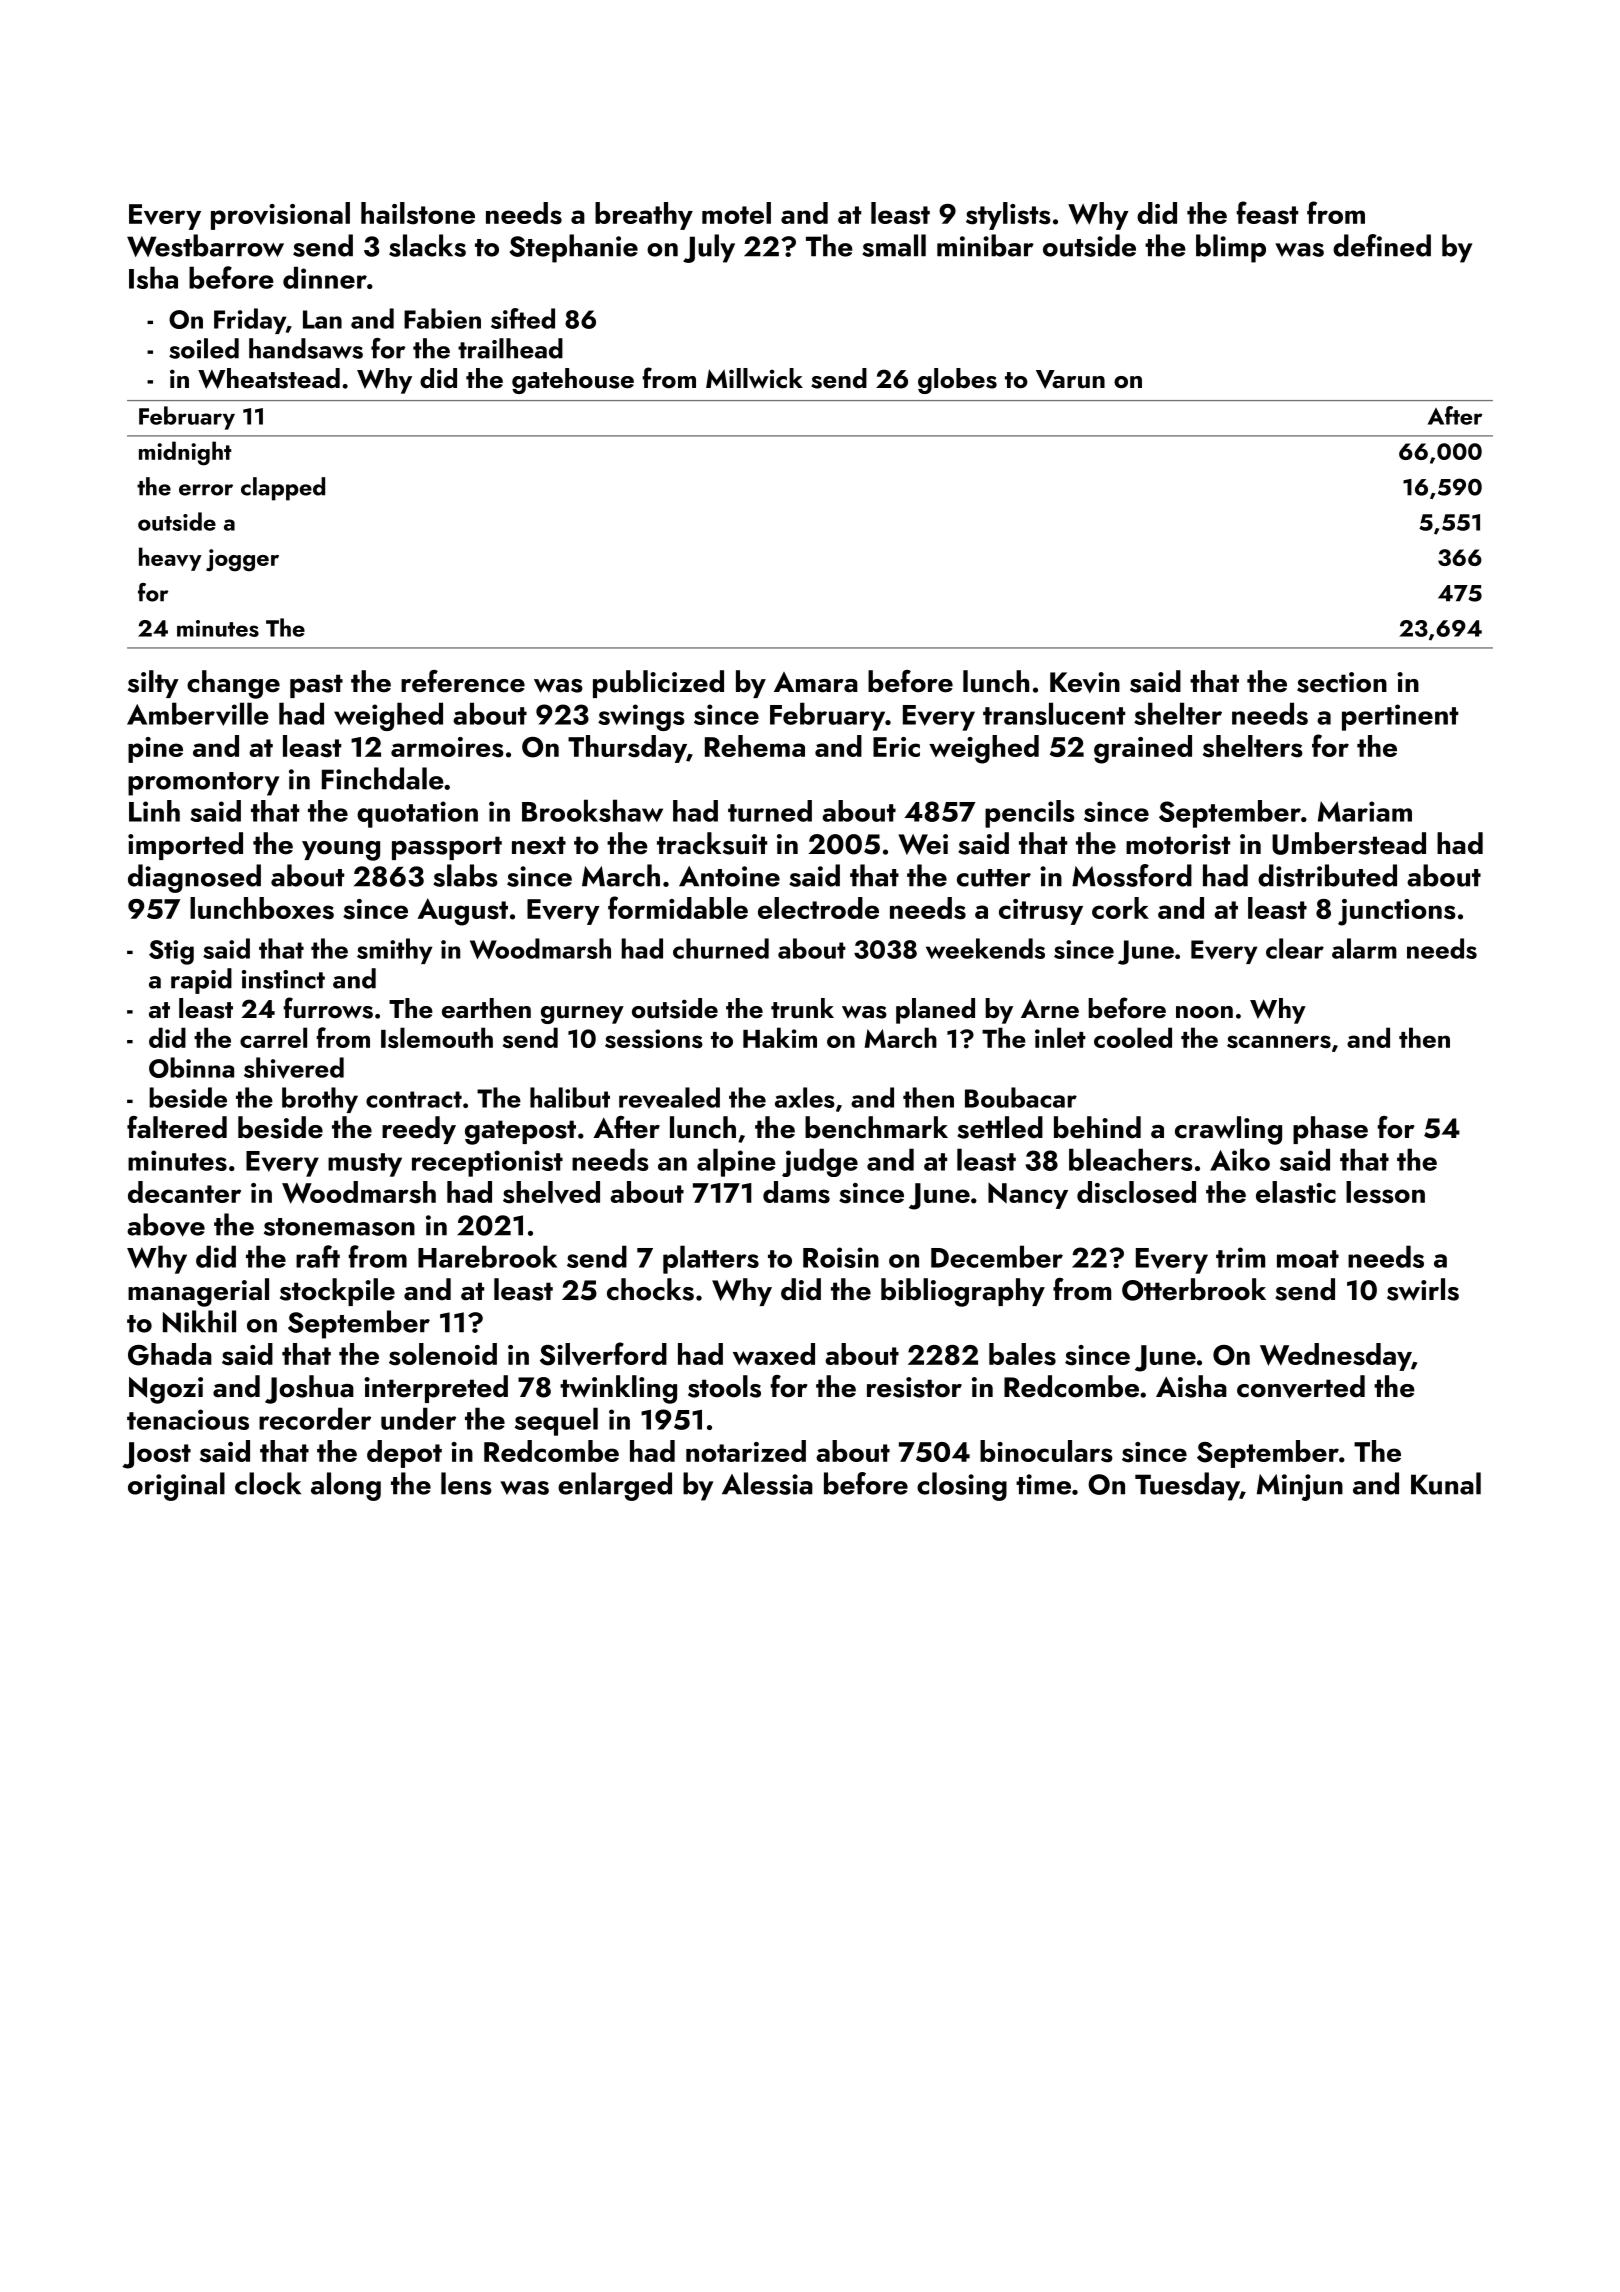 The image size is (1620, 2292). What do you see at coordinates (316, 686) in the page?
I see `past` at bounding box center [316, 686].
